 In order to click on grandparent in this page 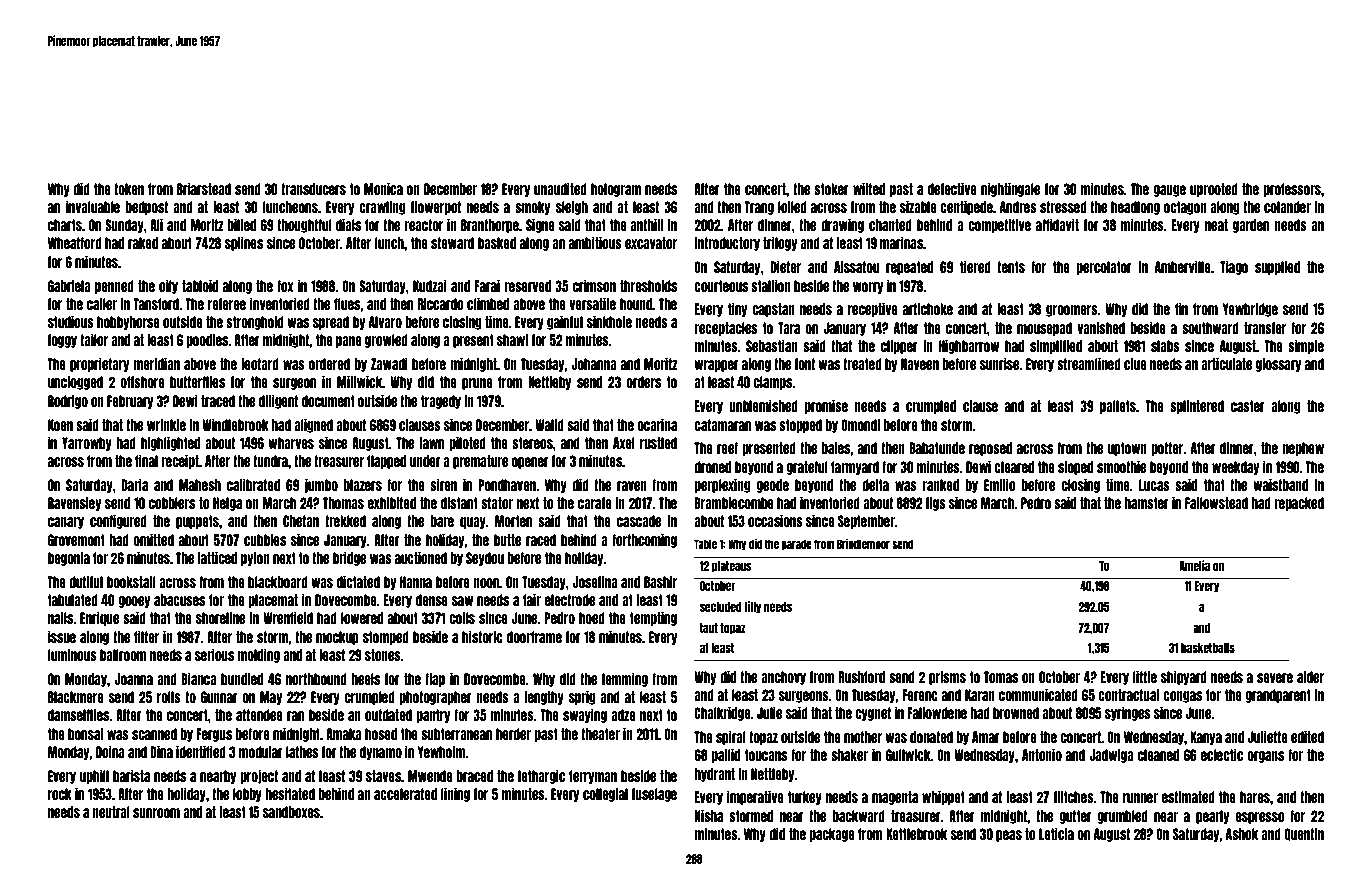, I will do `click(1278, 696)`.
